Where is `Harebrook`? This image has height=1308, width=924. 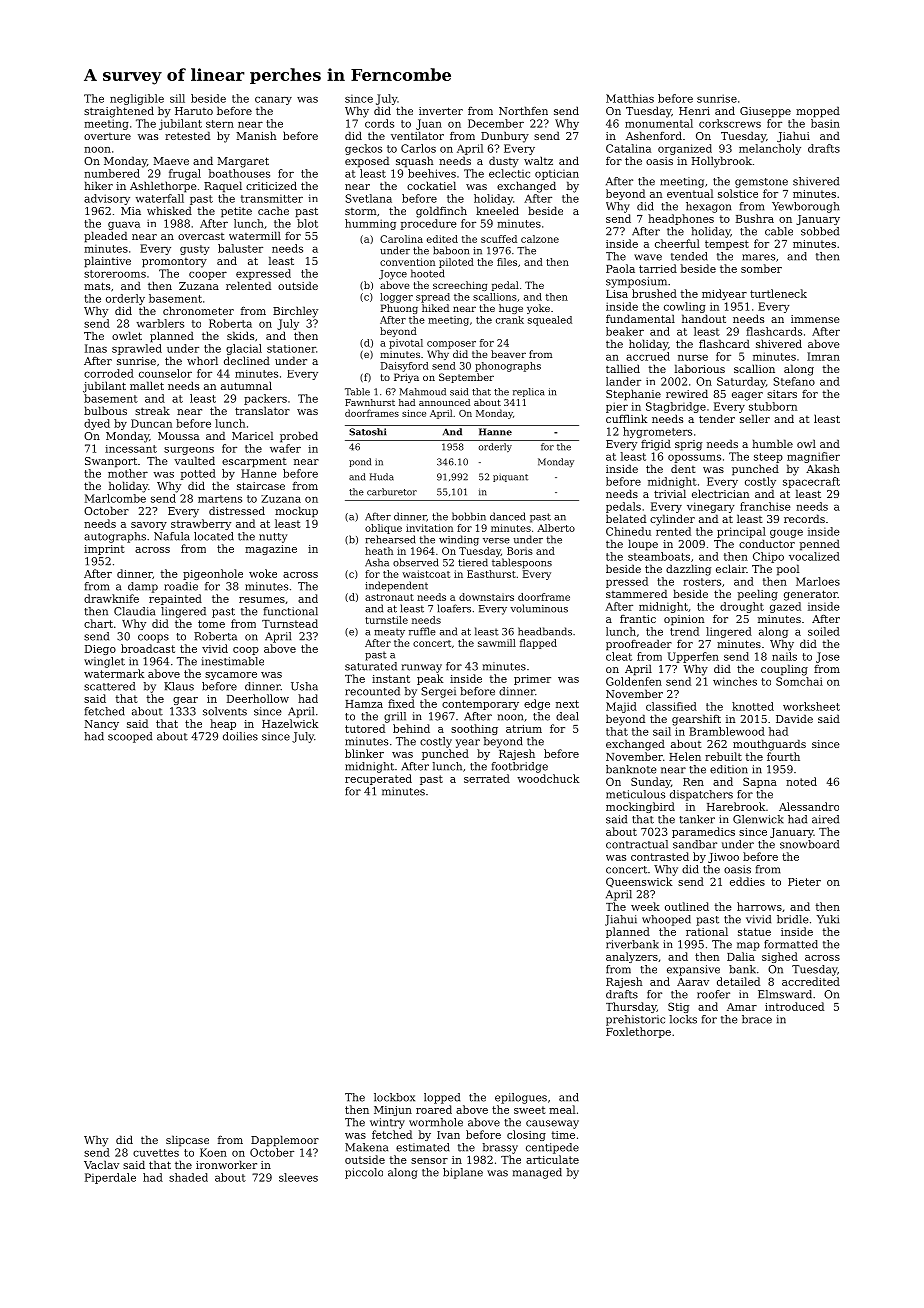 Harebrook is located at coordinates (736, 806).
